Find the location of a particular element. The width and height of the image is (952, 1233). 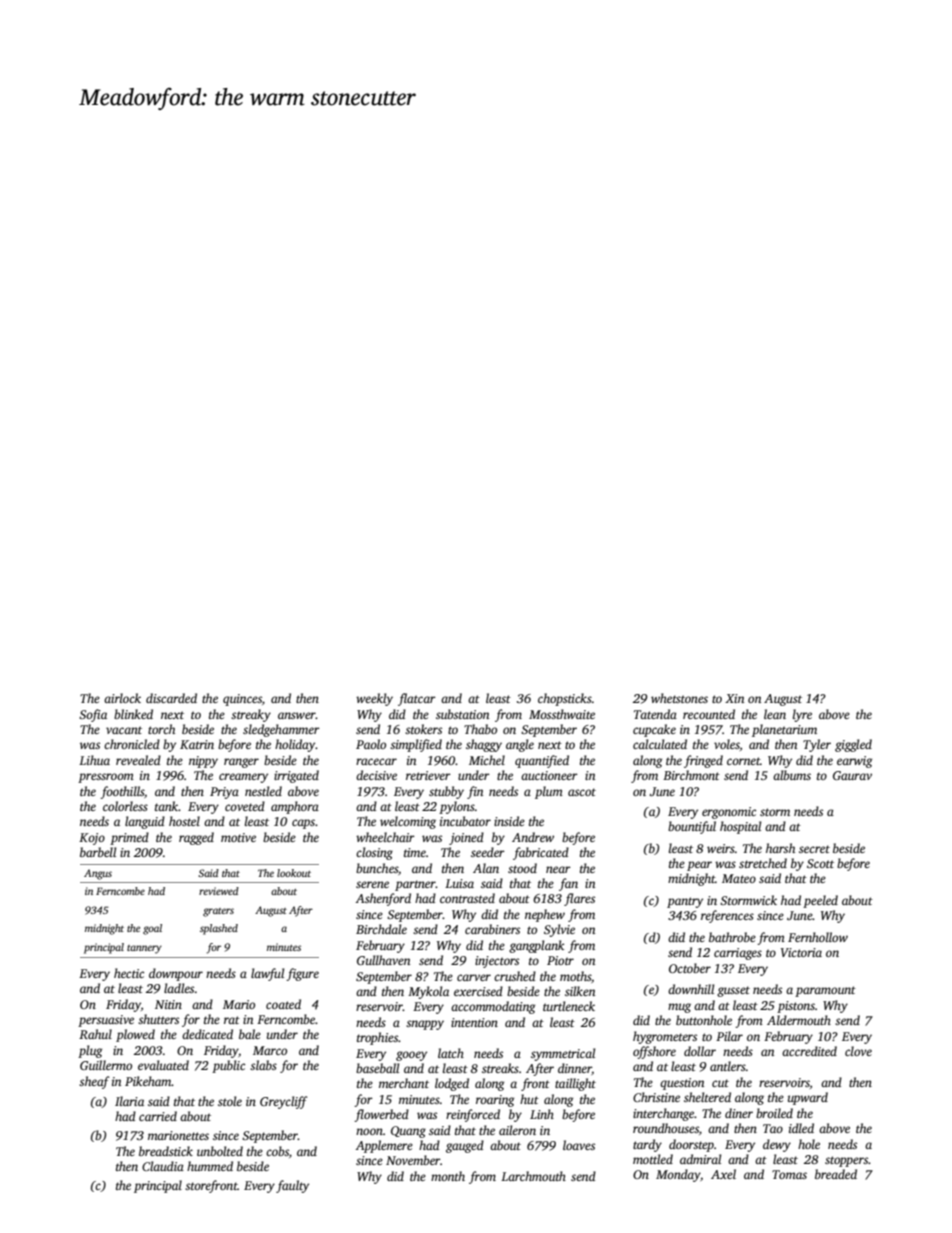

stoppers is located at coordinates (846, 1161).
